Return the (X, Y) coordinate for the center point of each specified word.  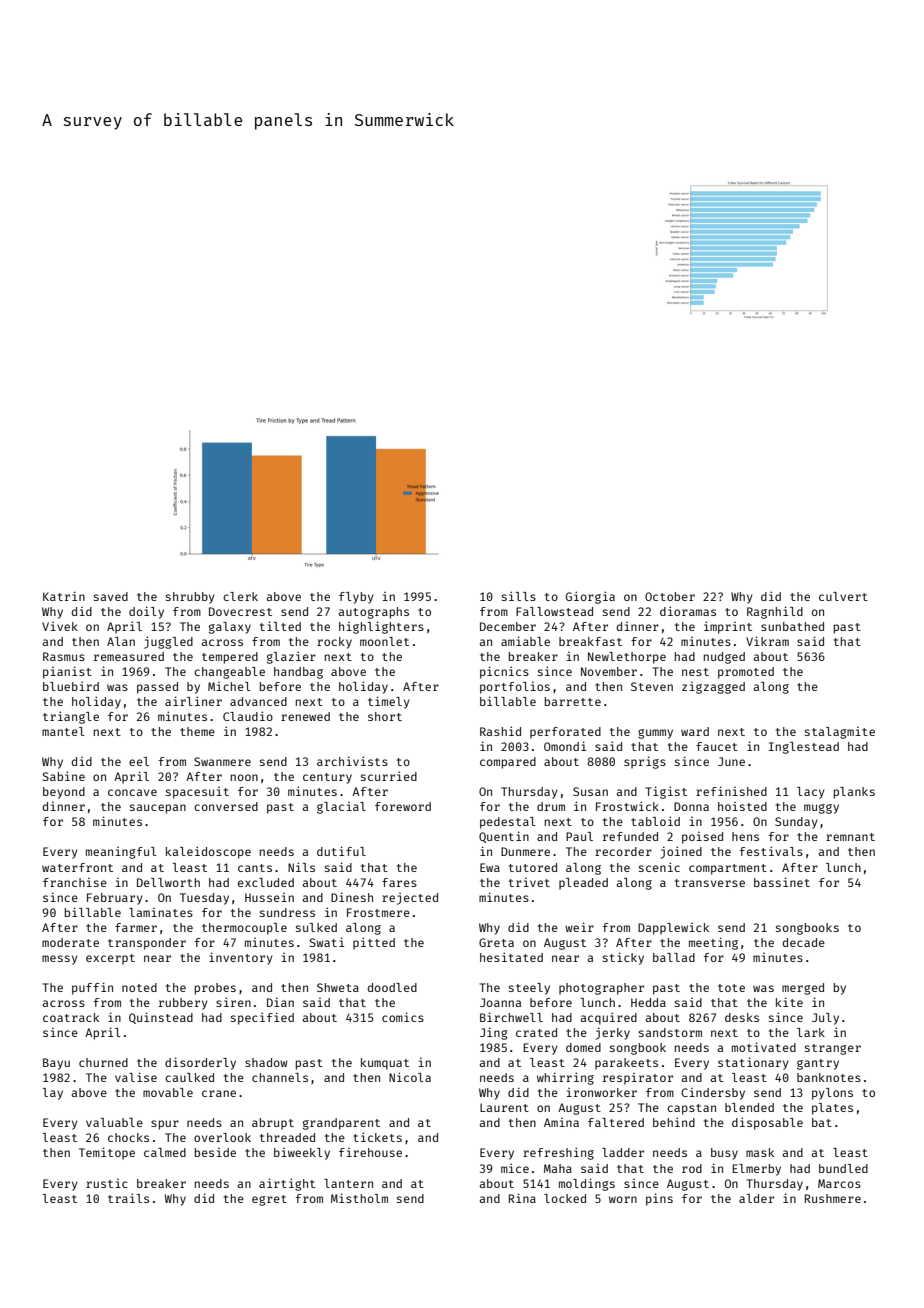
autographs (374, 613)
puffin (92, 988)
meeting (713, 943)
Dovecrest (240, 611)
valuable (114, 1122)
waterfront (77, 867)
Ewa (490, 867)
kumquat (385, 1064)
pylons (832, 1094)
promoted (746, 673)
